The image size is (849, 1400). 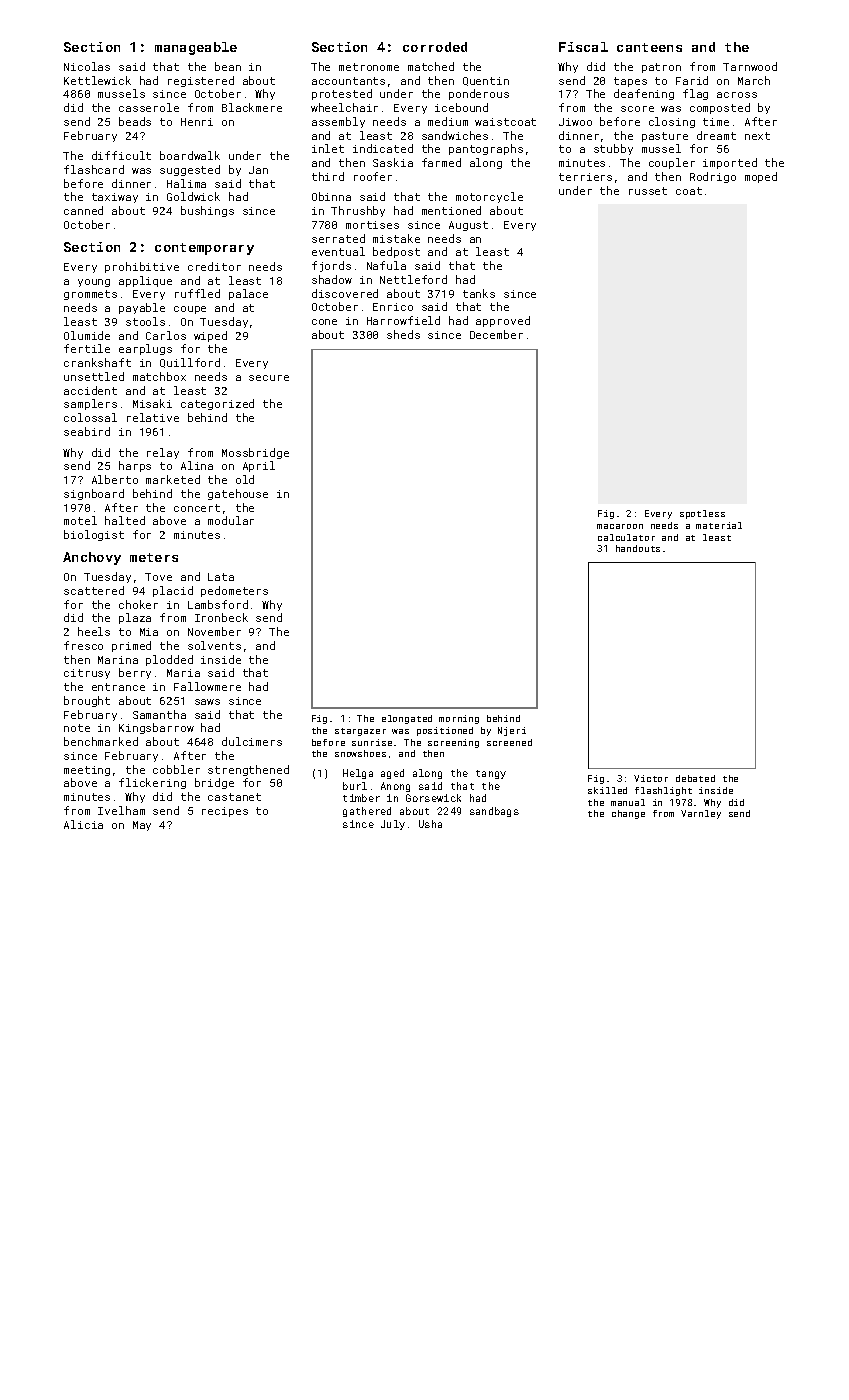 I want to click on manageable, so click(x=196, y=48).
